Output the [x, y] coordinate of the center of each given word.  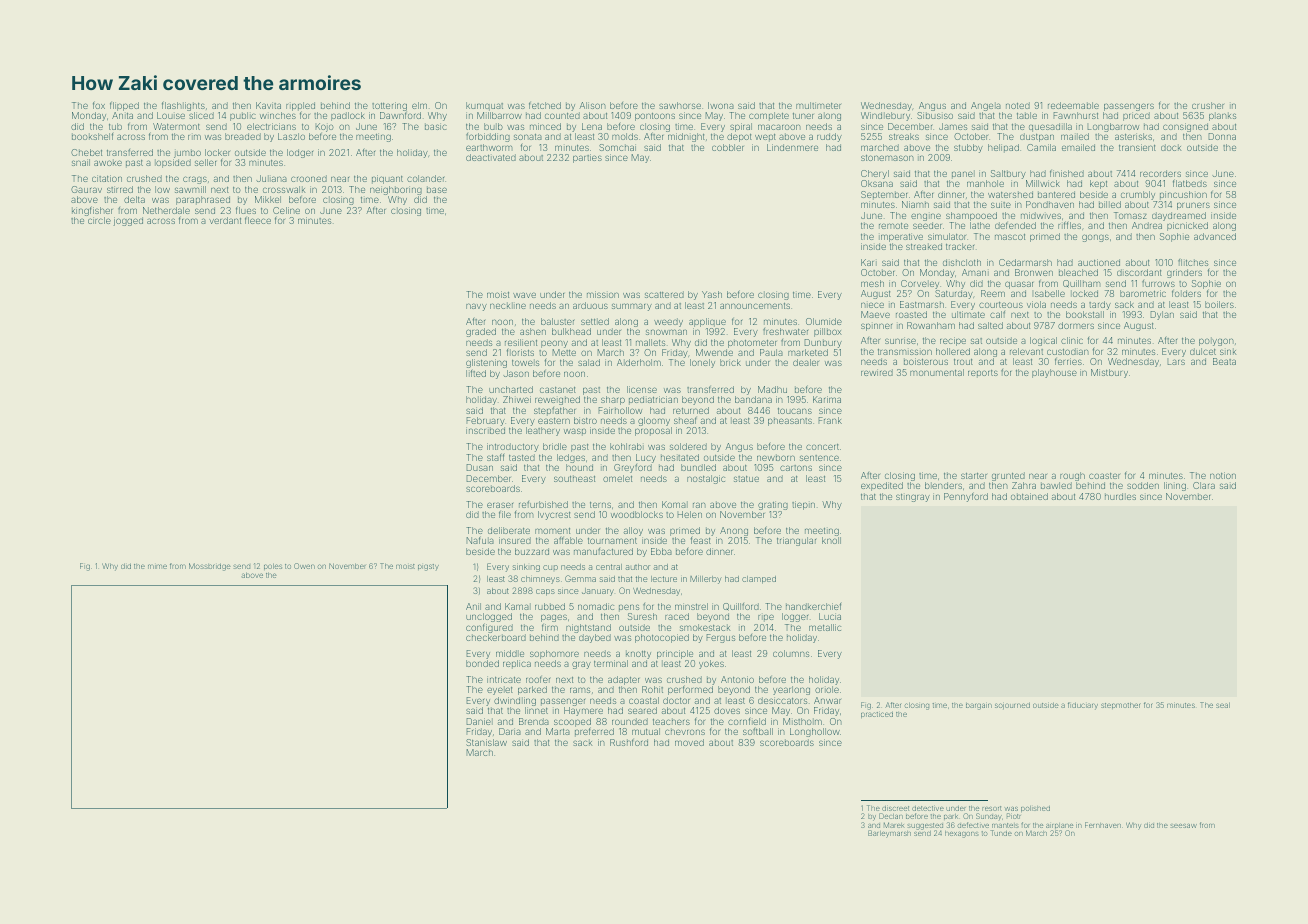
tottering [389, 106]
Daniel [479, 721]
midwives [1041, 215]
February [485, 421]
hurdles [1120, 496]
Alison [592, 105]
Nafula [480, 540]
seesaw [1183, 826]
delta [134, 199]
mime [157, 566]
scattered [664, 294]
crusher [1208, 105]
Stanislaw [486, 742]
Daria [510, 731]
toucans [795, 411]
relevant [1026, 351]
